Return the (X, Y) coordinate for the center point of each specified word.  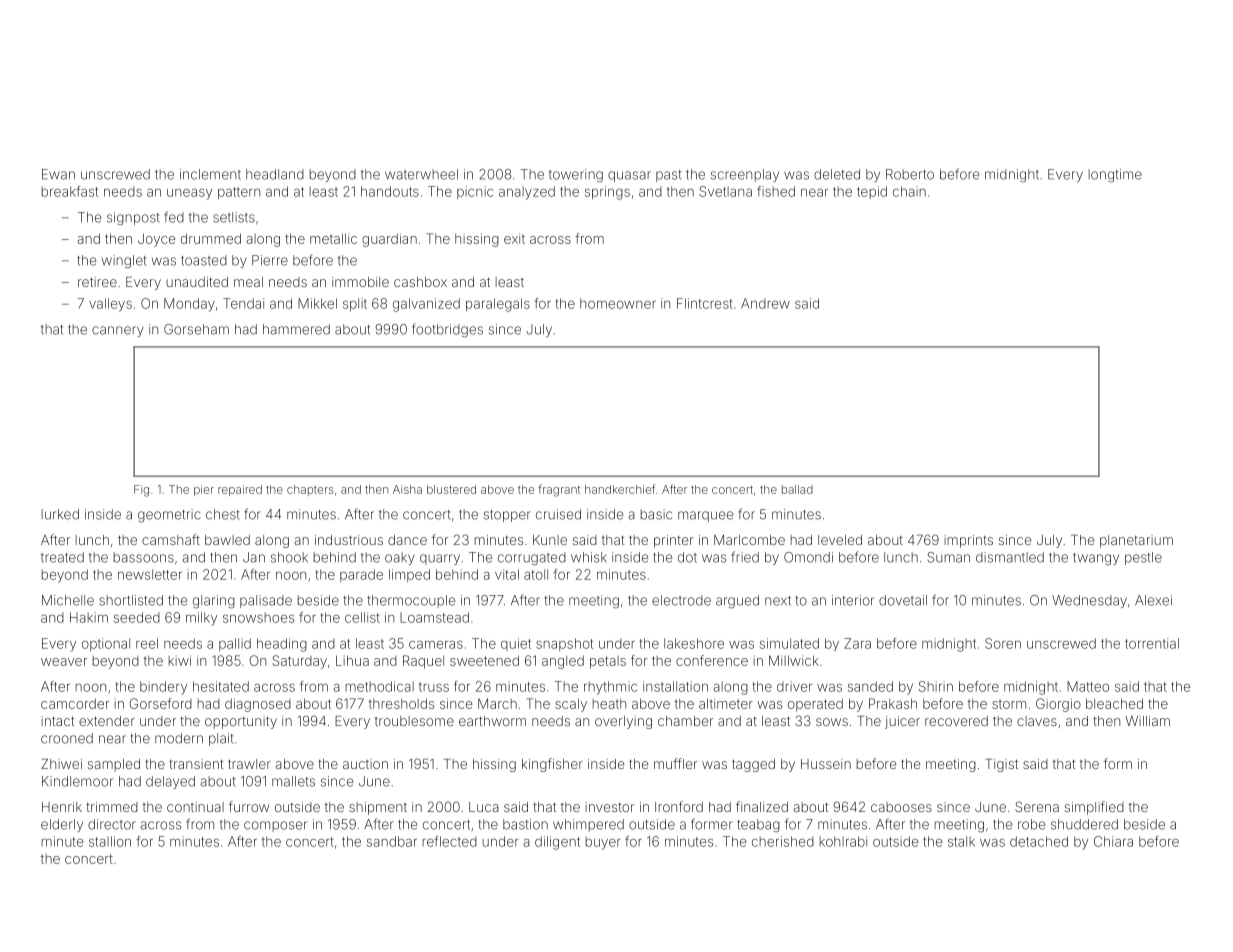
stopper (507, 516)
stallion (110, 841)
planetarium (1136, 541)
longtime (1115, 175)
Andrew (765, 303)
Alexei (1153, 600)
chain (909, 191)
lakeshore (694, 643)
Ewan (58, 174)
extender (107, 721)
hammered (296, 329)
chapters (310, 490)
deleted (837, 174)
